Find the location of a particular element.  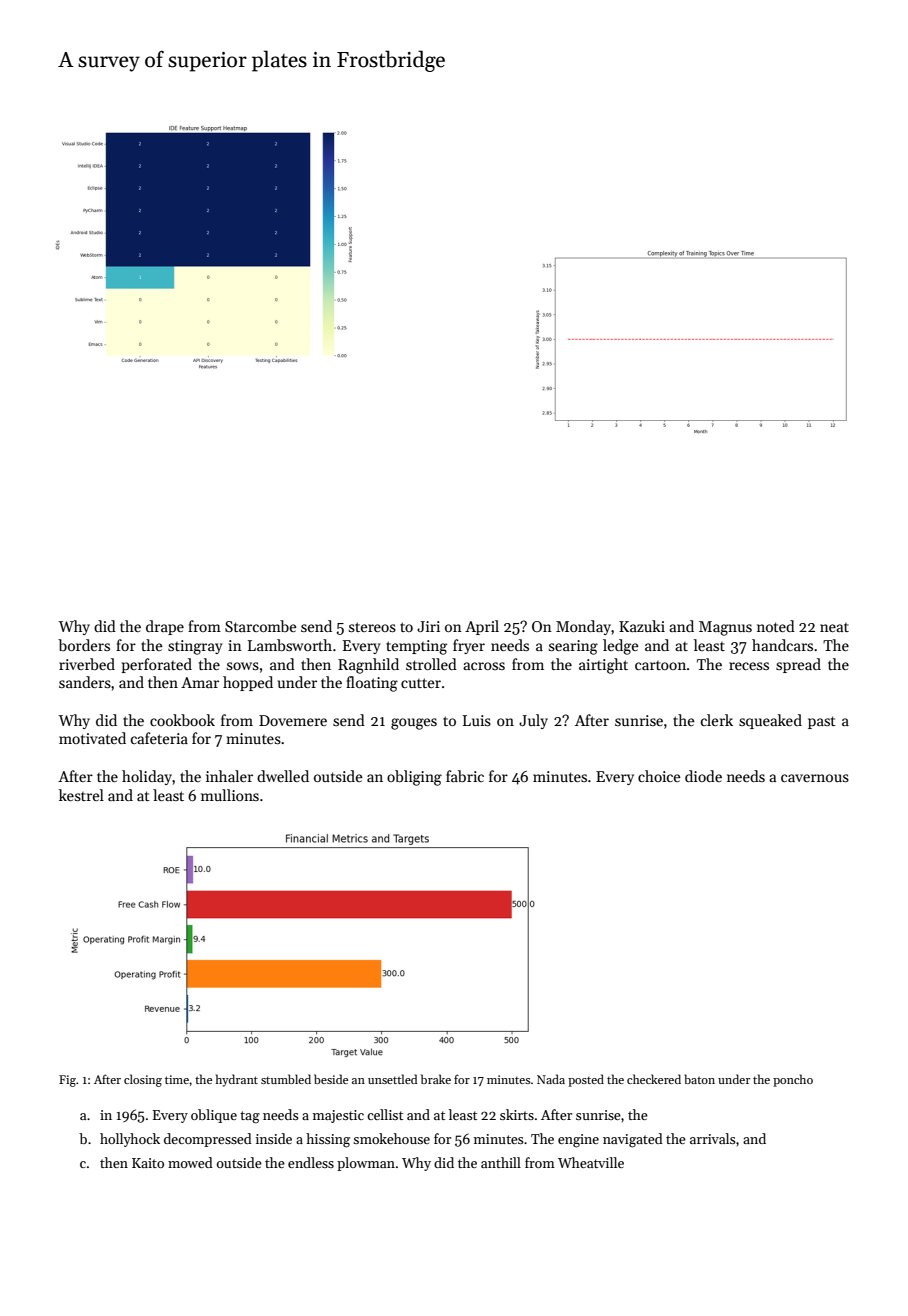

mullions is located at coordinates (230, 795).
